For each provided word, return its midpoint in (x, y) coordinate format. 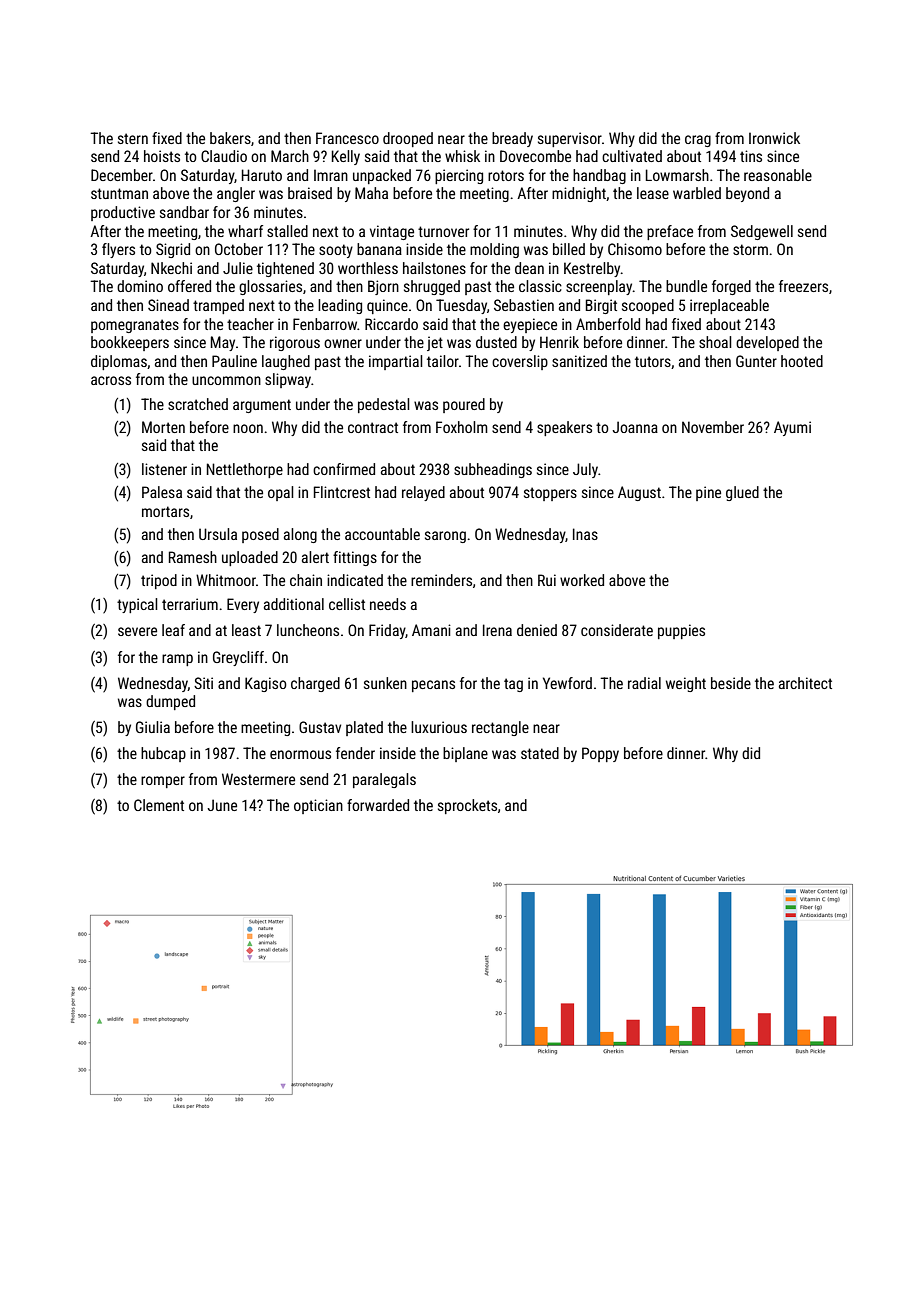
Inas (585, 534)
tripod (159, 581)
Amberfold (608, 324)
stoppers (550, 494)
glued (742, 493)
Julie (238, 268)
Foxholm (462, 427)
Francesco (347, 138)
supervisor (570, 139)
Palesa (162, 492)
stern (133, 138)
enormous (300, 754)
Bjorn (383, 287)
